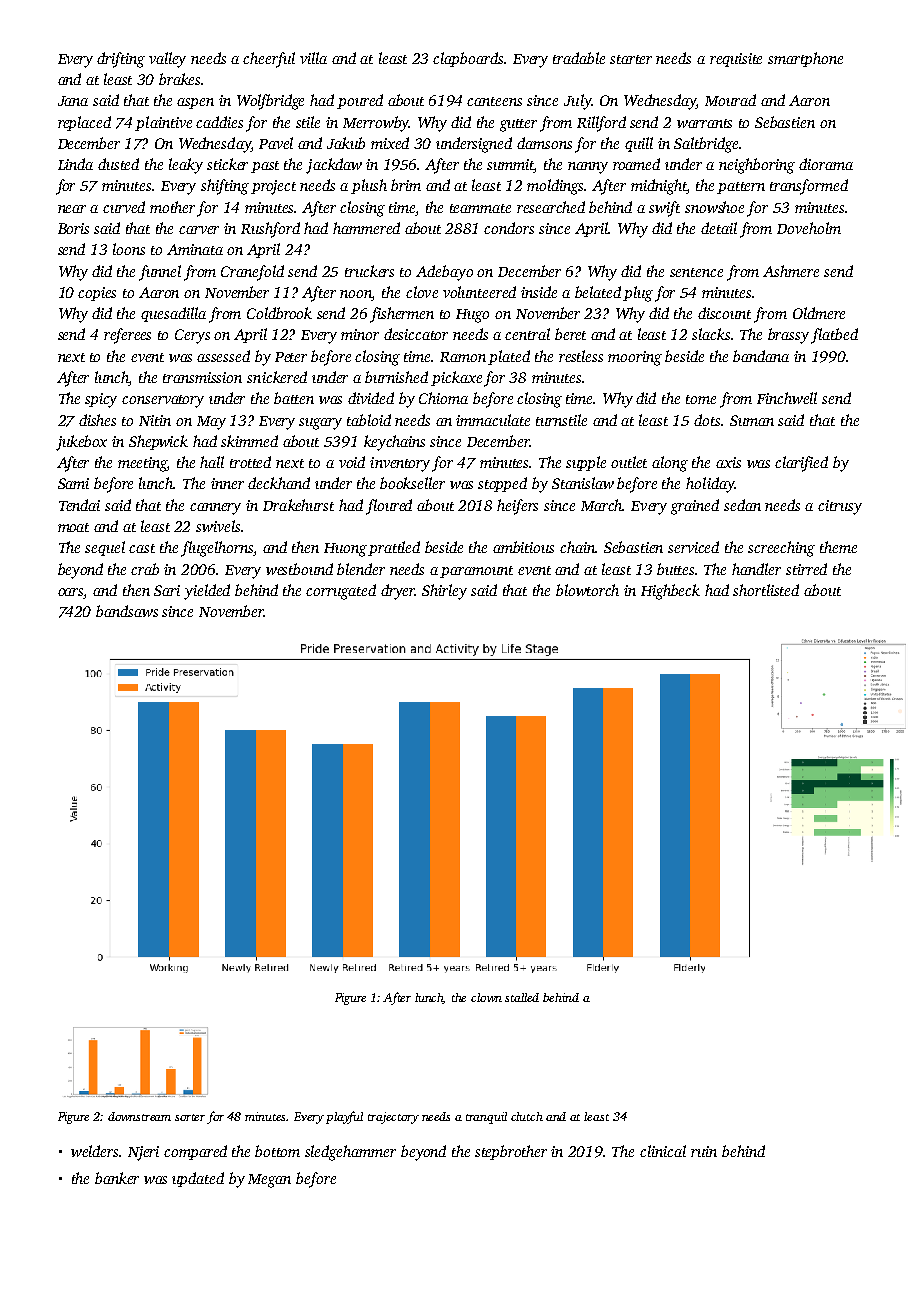  Describe the element at coordinates (75, 164) in the document. I see `Linda` at that location.
